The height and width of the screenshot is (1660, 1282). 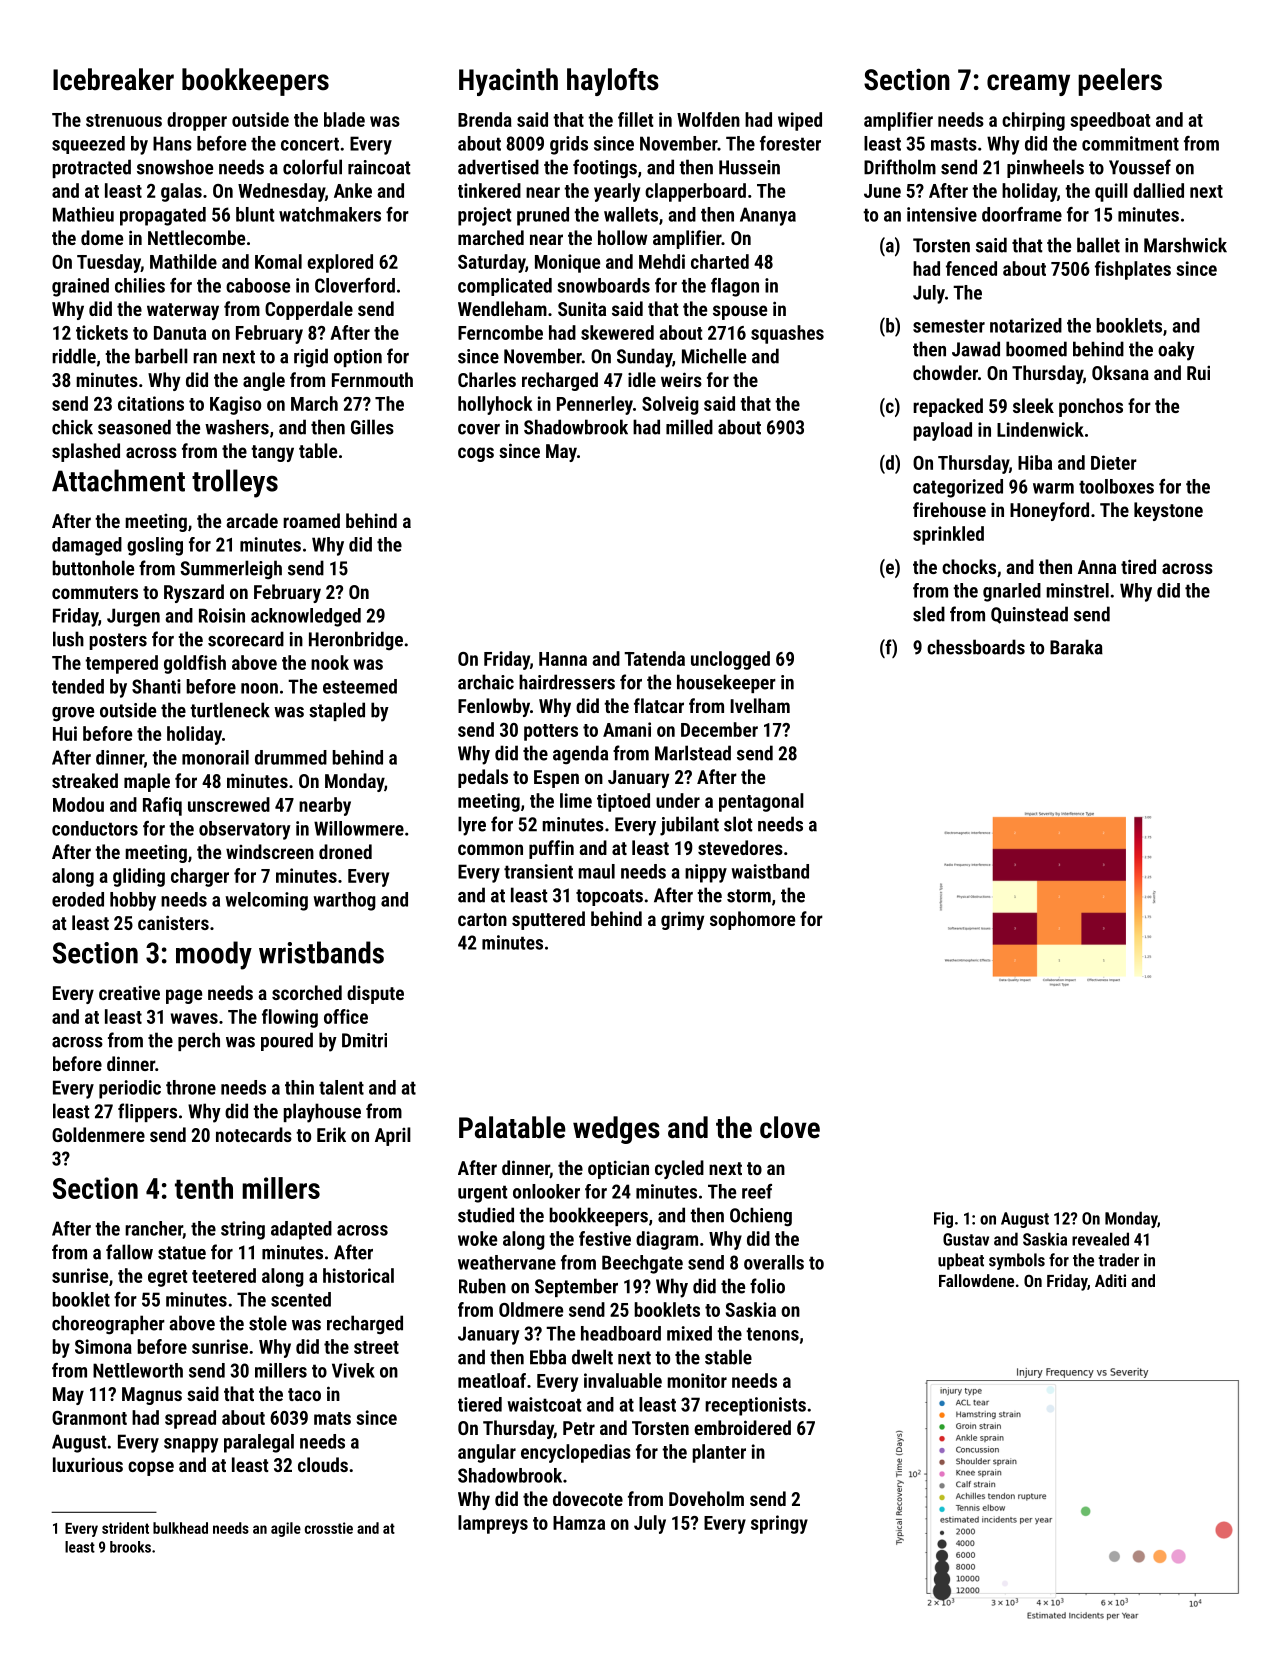 I want to click on clouds, so click(x=323, y=1464).
